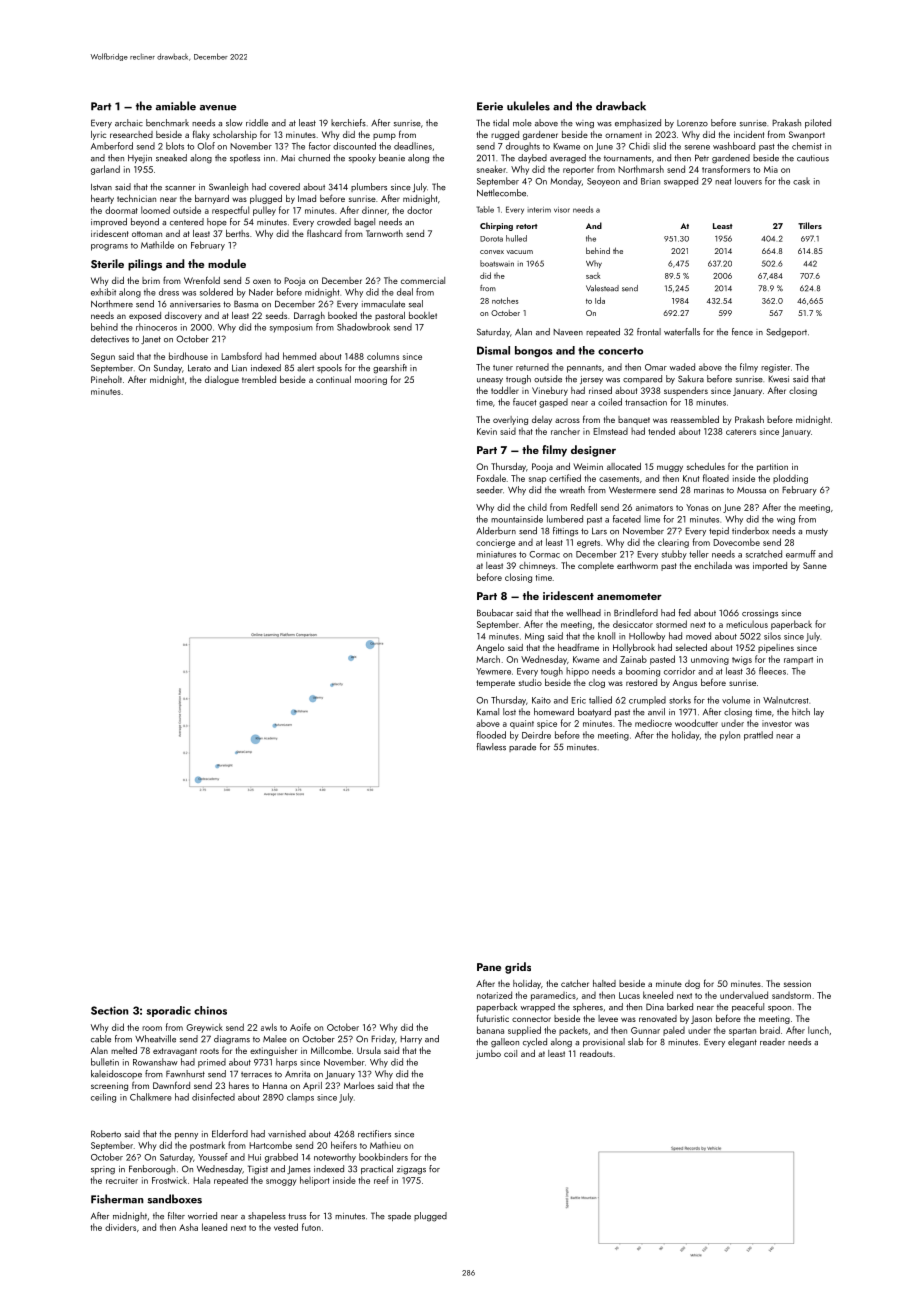 The image size is (924, 1308). What do you see at coordinates (106, 379) in the screenshot?
I see `Pineholt` at bounding box center [106, 379].
